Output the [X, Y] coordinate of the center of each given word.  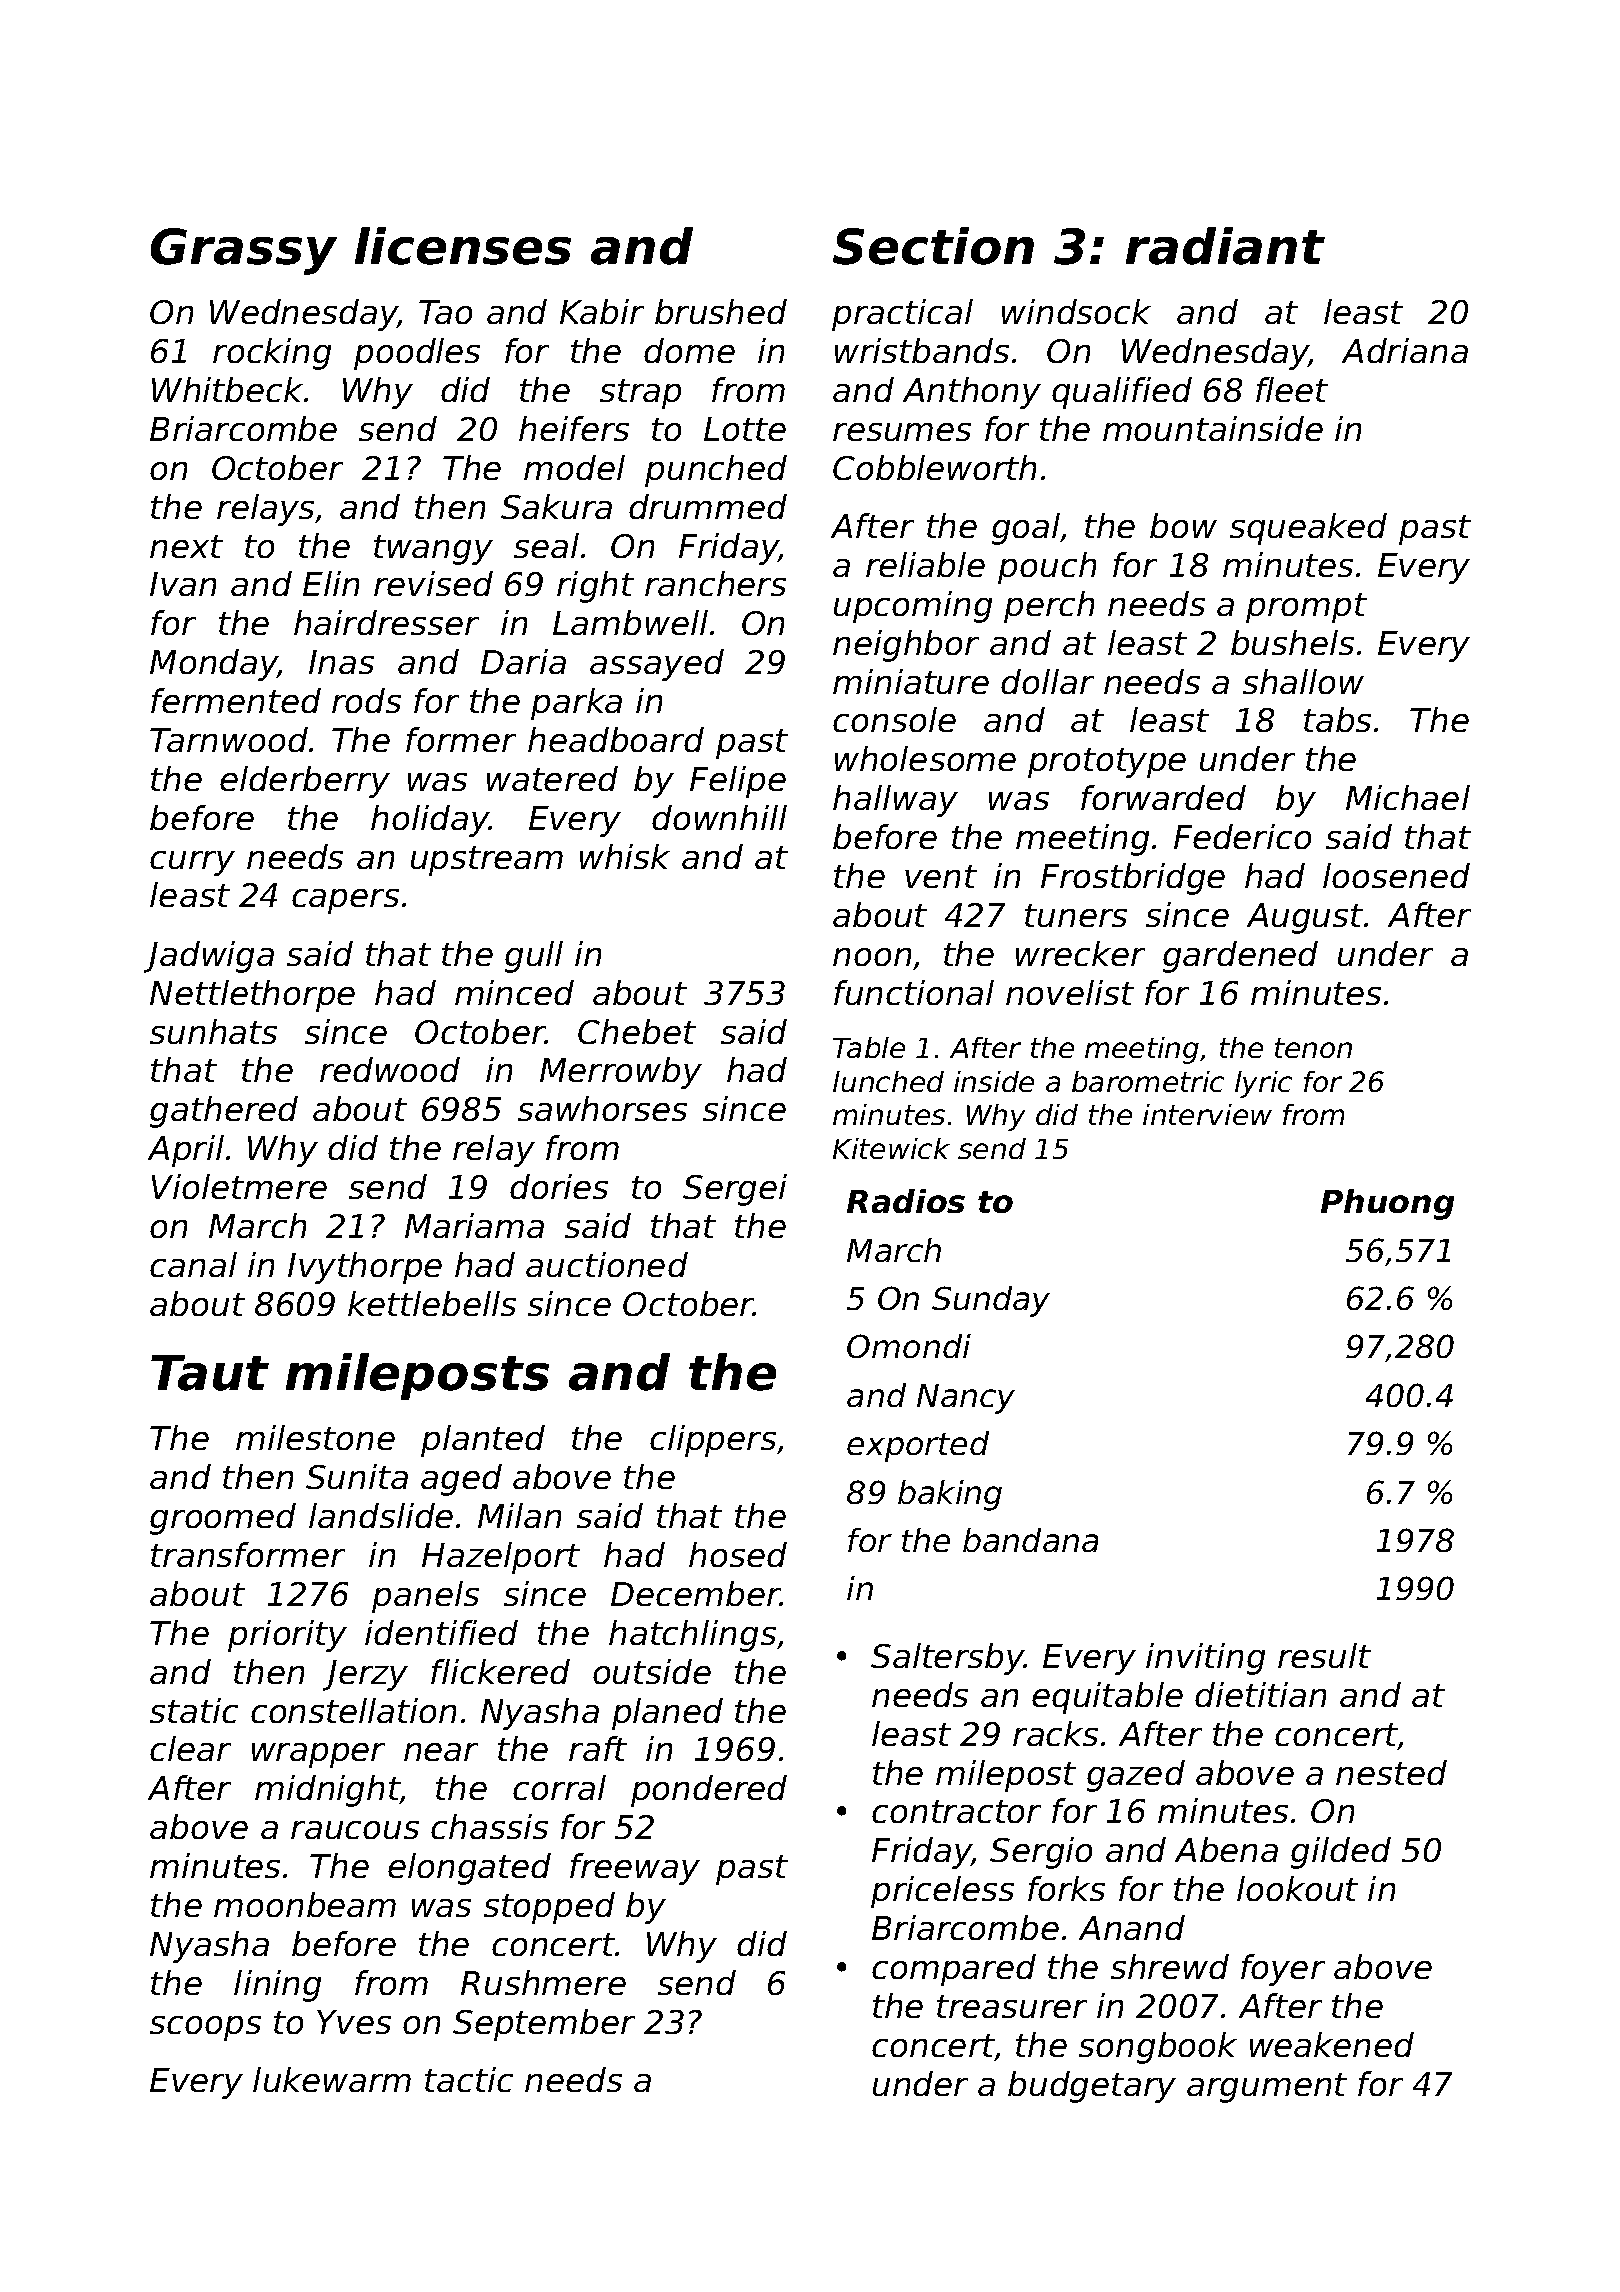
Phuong [1387, 1204]
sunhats [213, 1031]
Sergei [735, 1190]
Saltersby [947, 1659]
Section [933, 246]
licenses [463, 246]
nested [1391, 1772]
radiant [1225, 246]
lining [277, 1986]
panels [425, 1597]
